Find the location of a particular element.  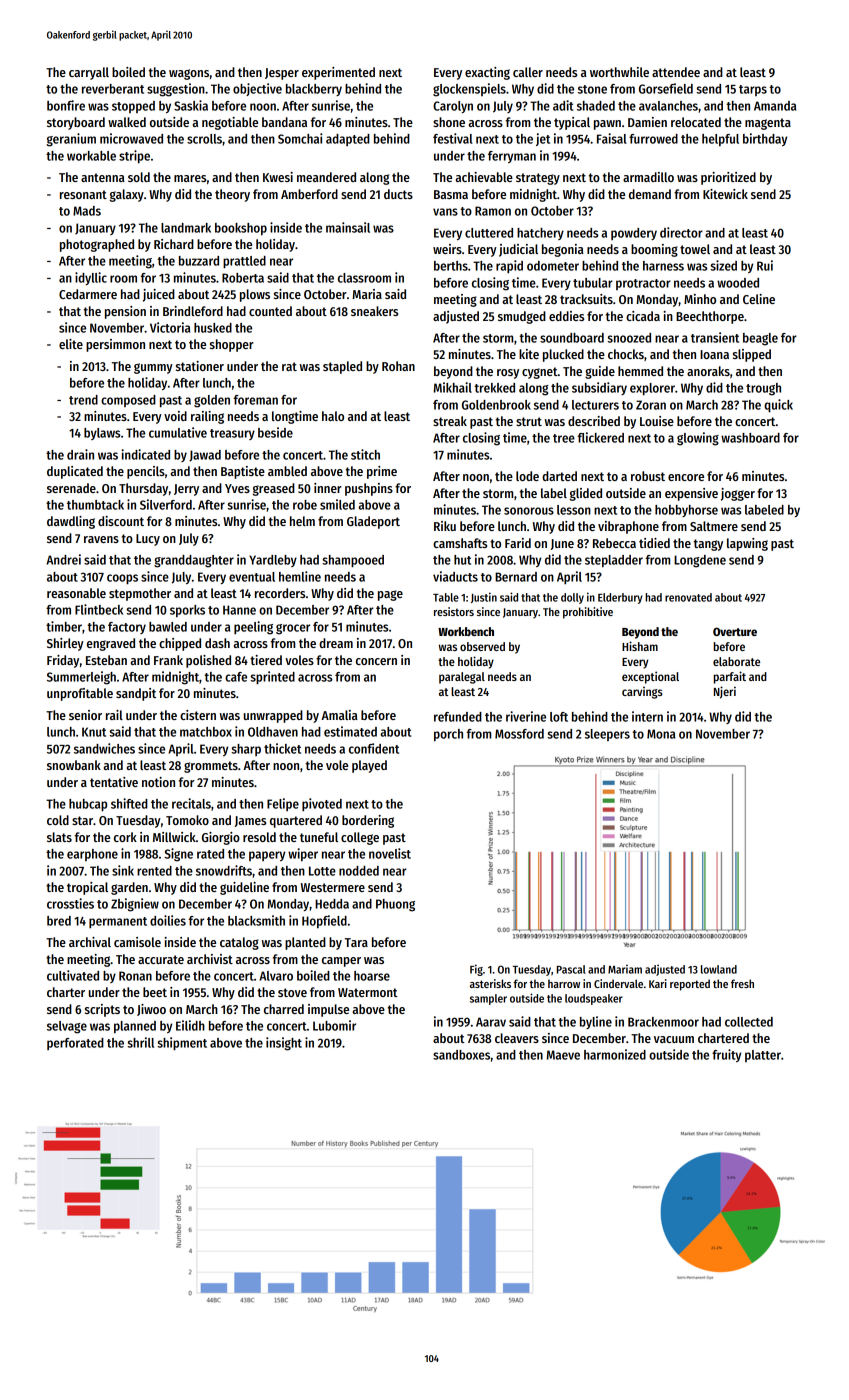

experimented is located at coordinates (338, 73).
